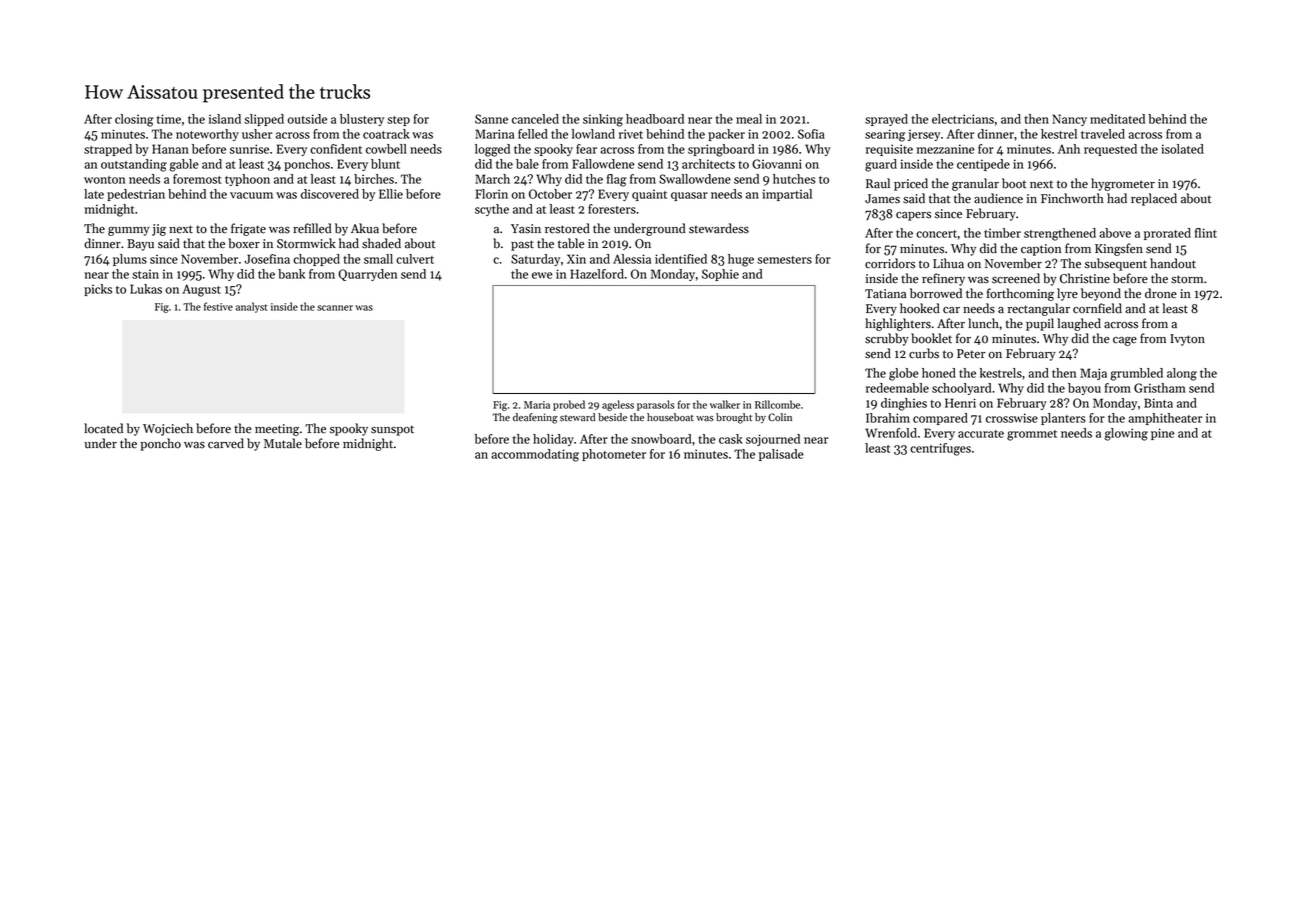  What do you see at coordinates (1117, 119) in the image?
I see `meditated` at bounding box center [1117, 119].
